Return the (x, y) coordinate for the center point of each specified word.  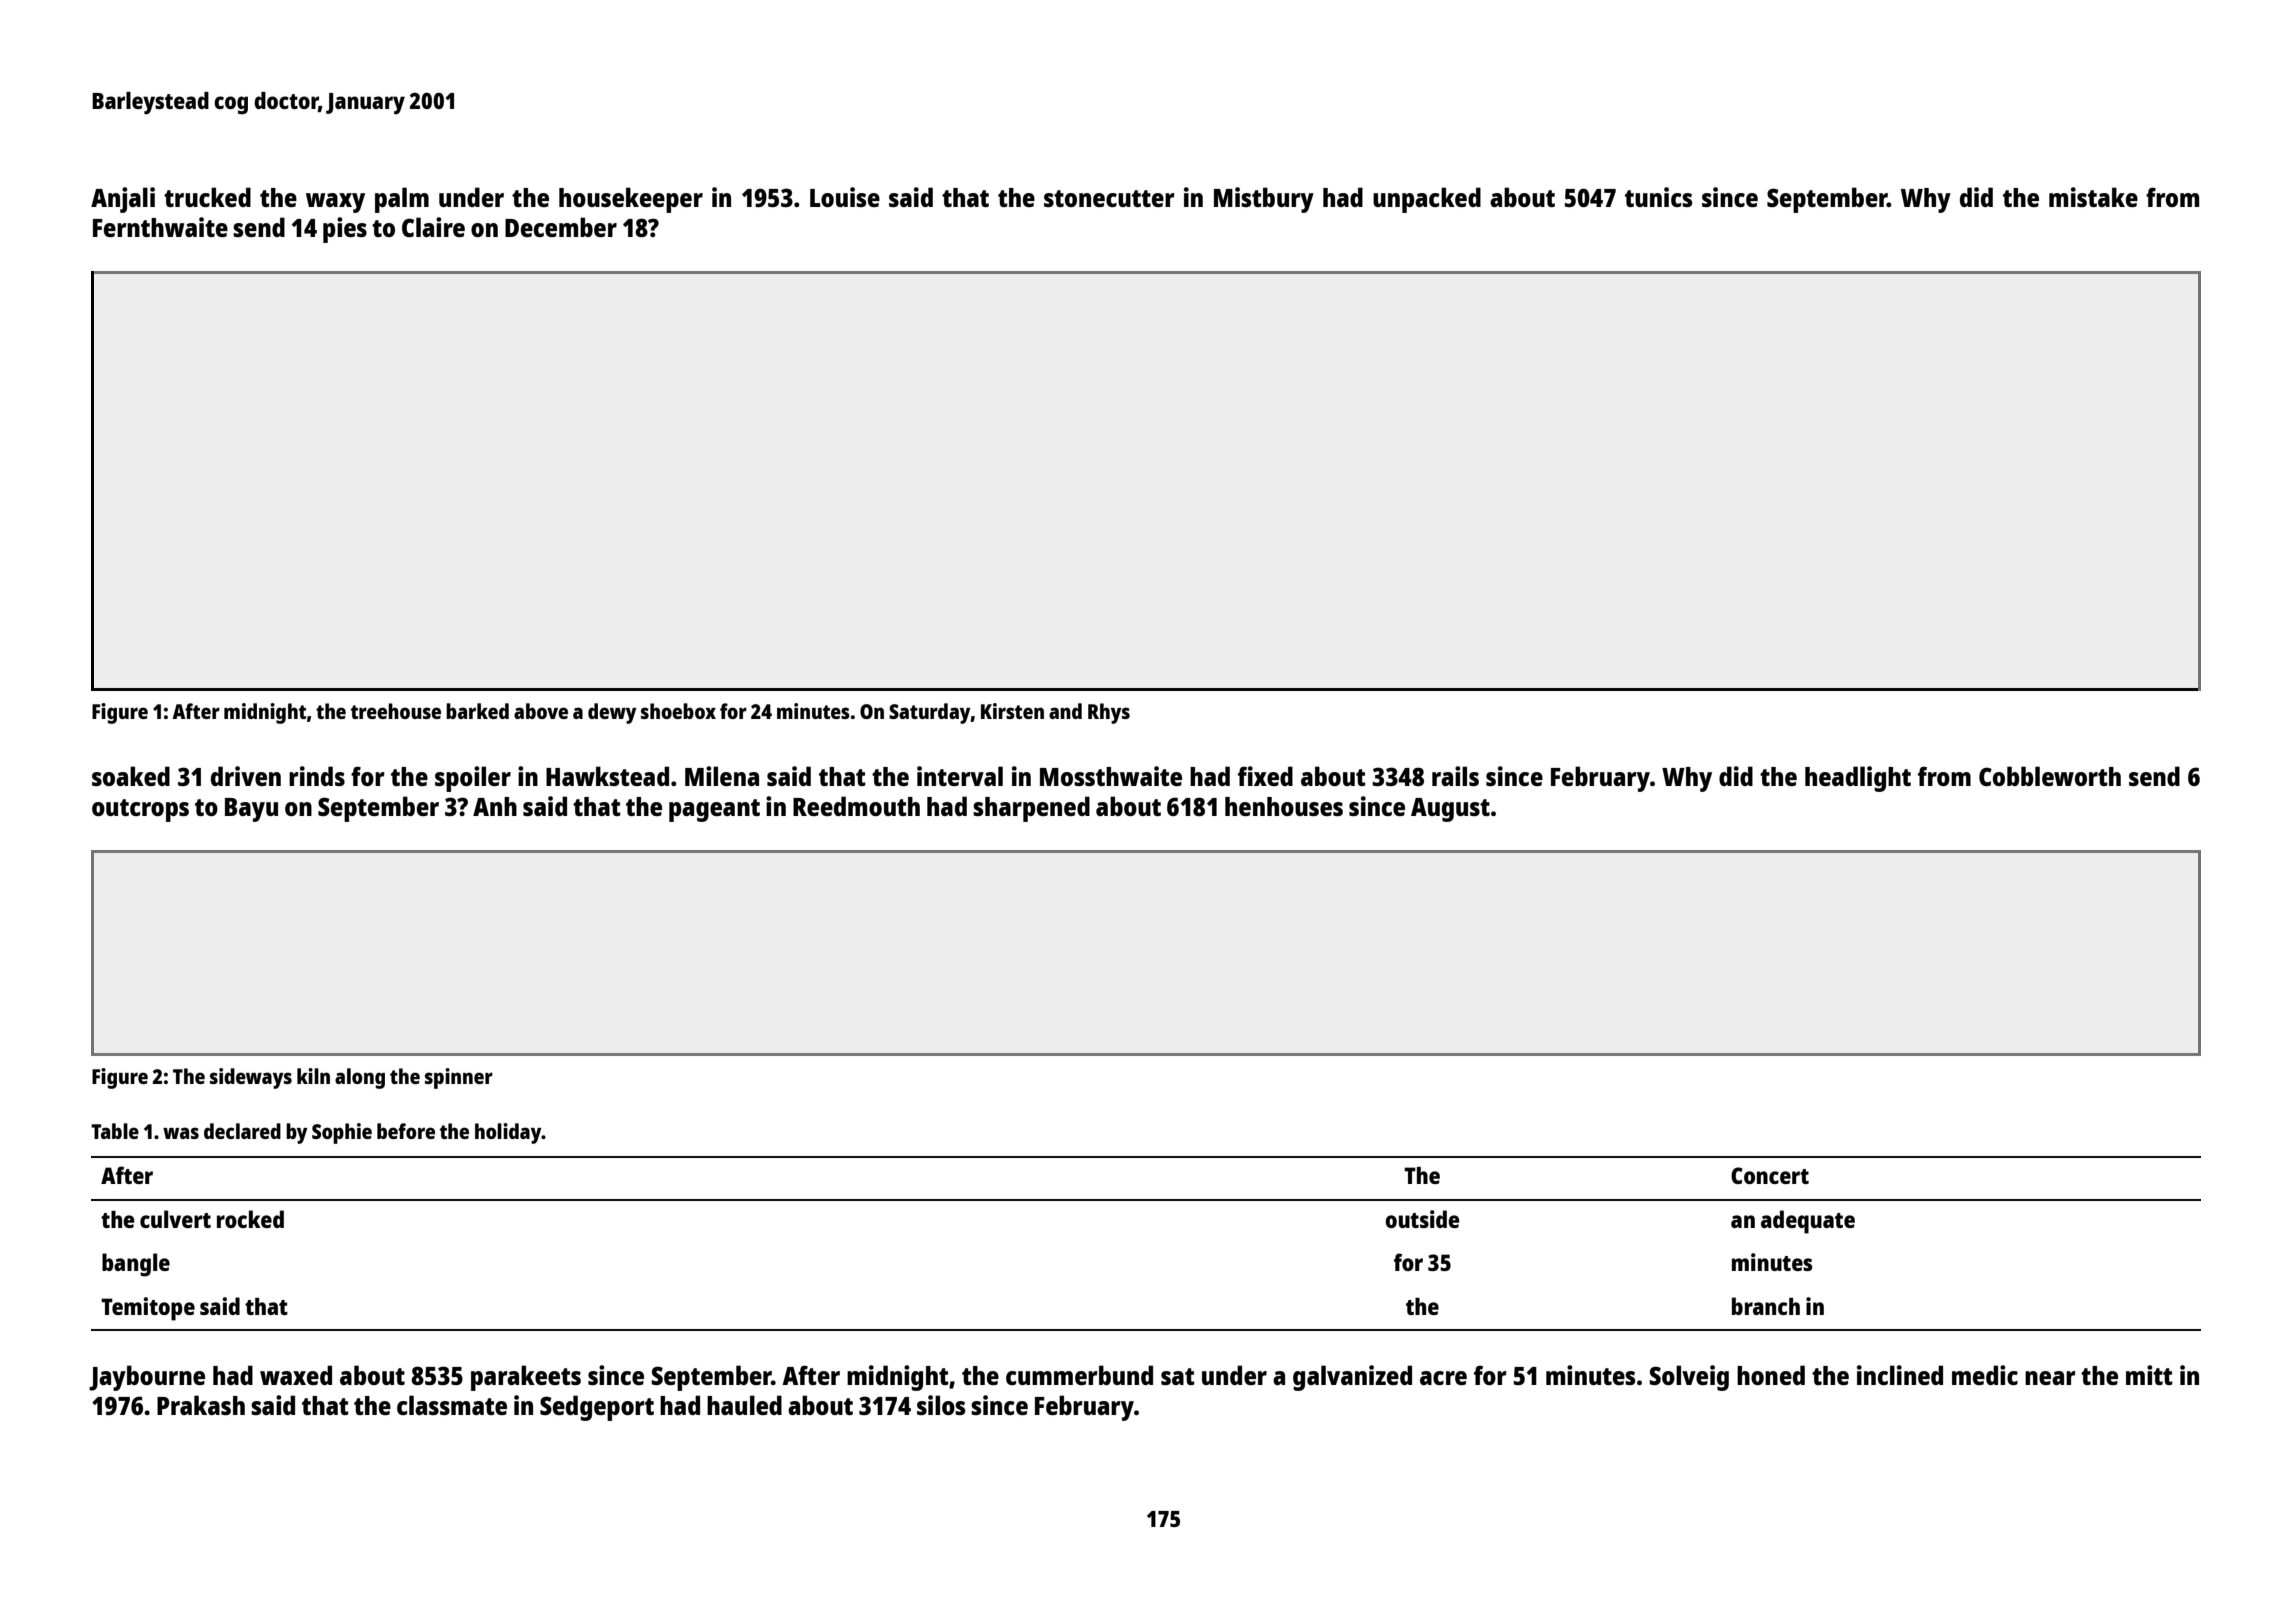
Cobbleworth (2050, 776)
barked (477, 711)
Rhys (1109, 713)
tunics (1658, 197)
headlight (1858, 779)
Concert (1770, 1175)
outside (1422, 1219)
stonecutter (1109, 198)
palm (402, 200)
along (360, 1078)
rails (1455, 776)
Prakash (201, 1405)
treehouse (396, 711)
